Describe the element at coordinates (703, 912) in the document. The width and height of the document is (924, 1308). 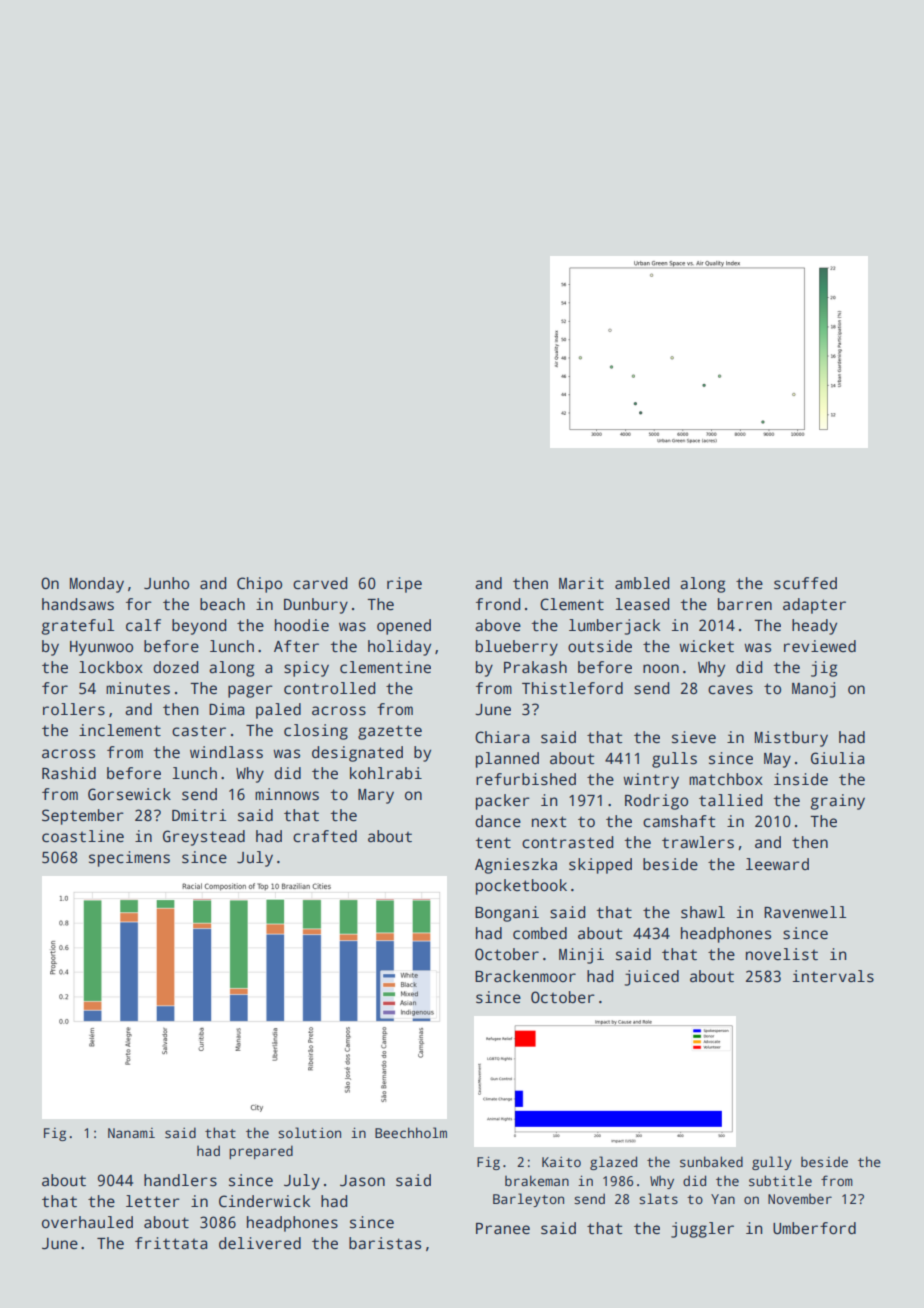
I see `shawl` at that location.
